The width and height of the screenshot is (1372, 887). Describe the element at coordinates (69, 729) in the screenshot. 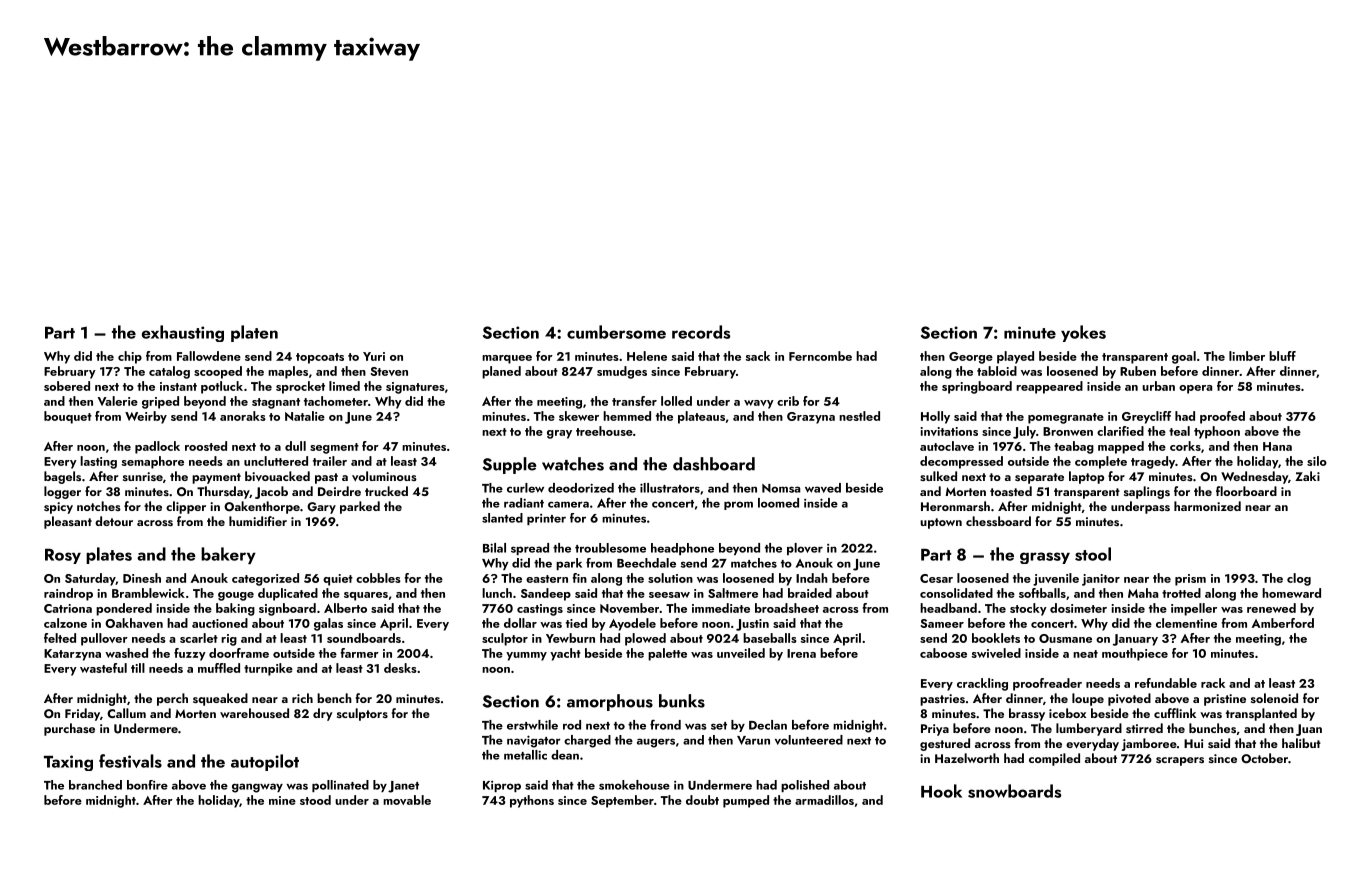

I see `purchase` at that location.
